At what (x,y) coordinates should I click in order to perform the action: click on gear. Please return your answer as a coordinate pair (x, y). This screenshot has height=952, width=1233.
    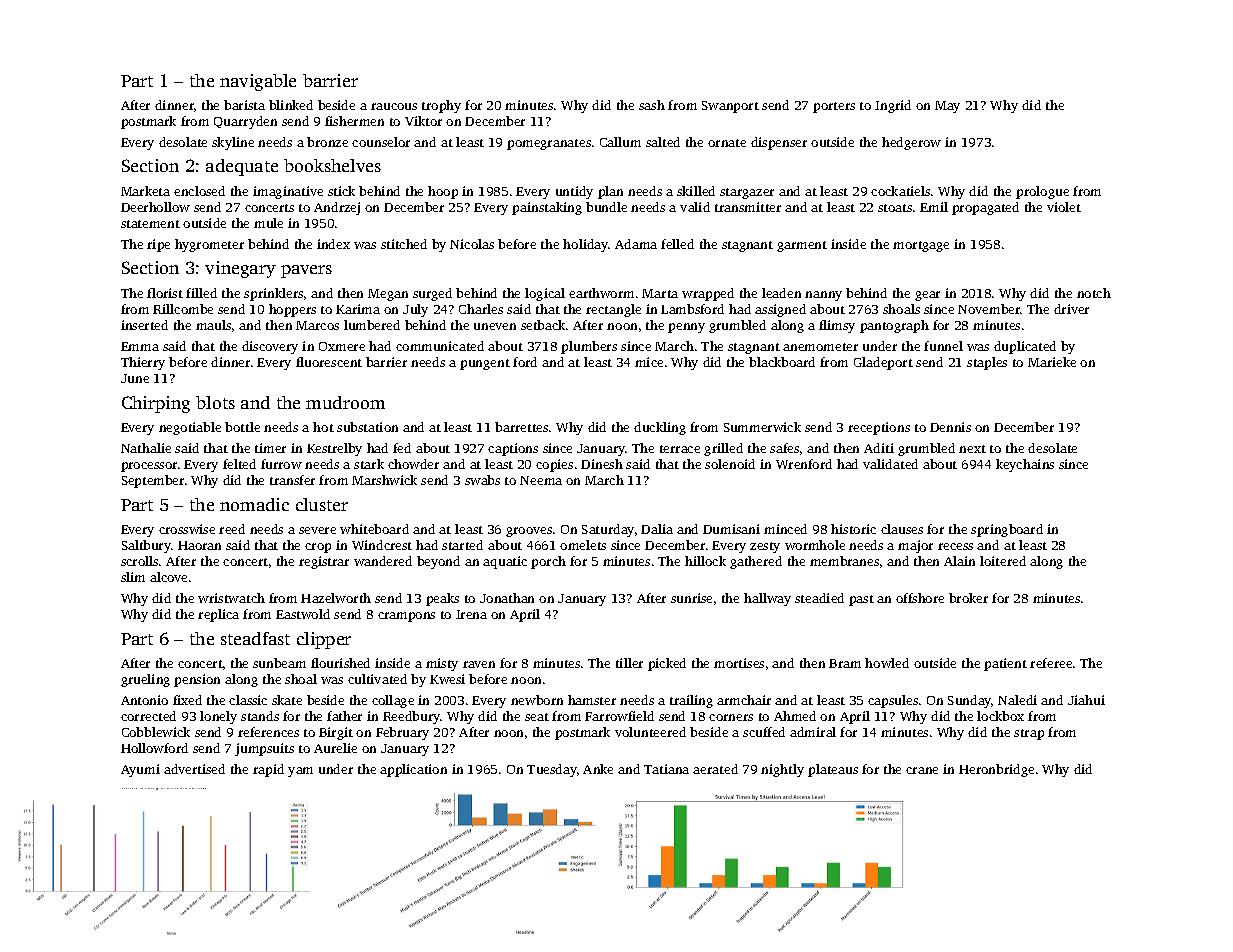
    Looking at the image, I should click on (927, 296).
